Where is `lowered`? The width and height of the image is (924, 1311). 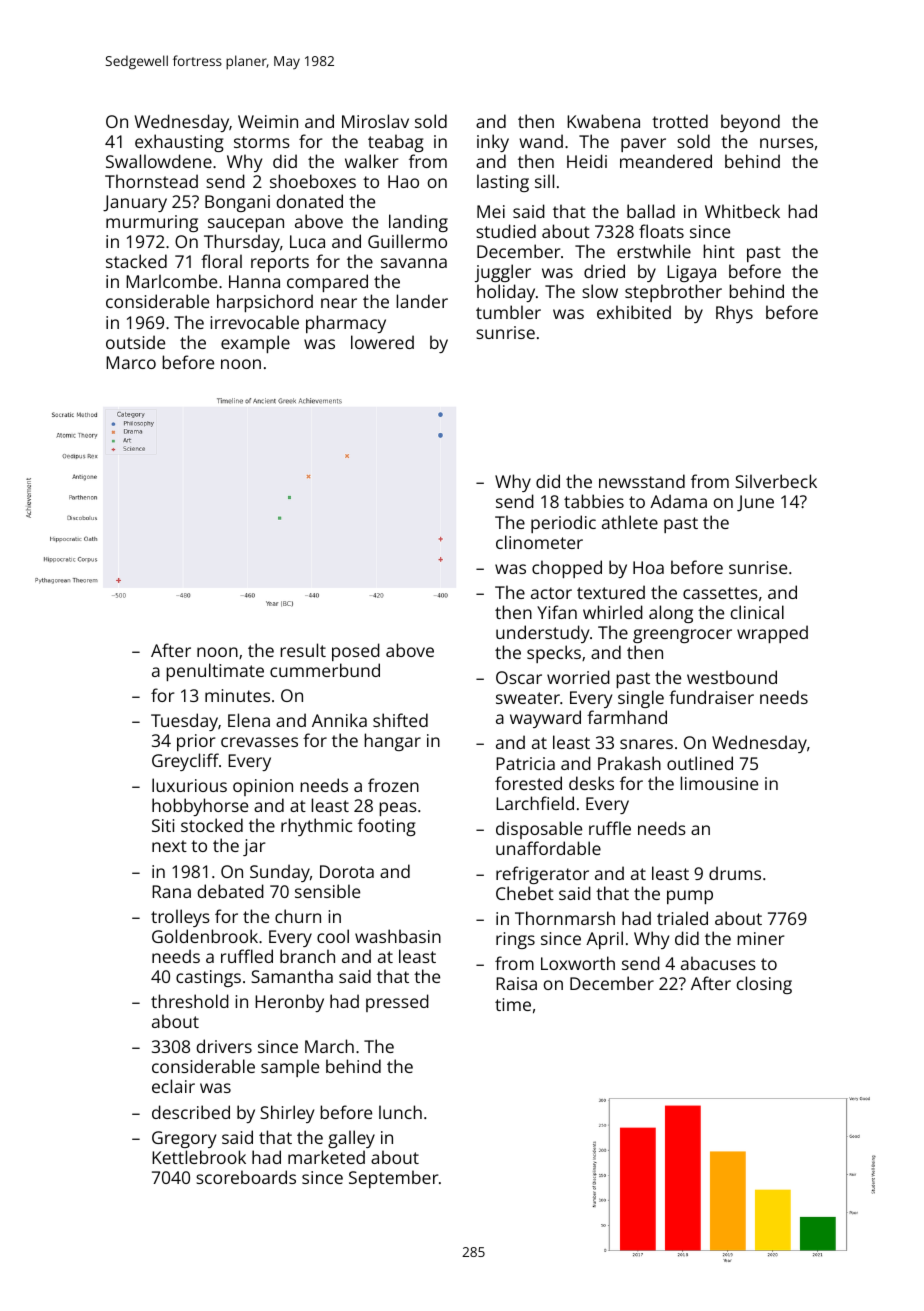
lowered is located at coordinates (382, 342).
